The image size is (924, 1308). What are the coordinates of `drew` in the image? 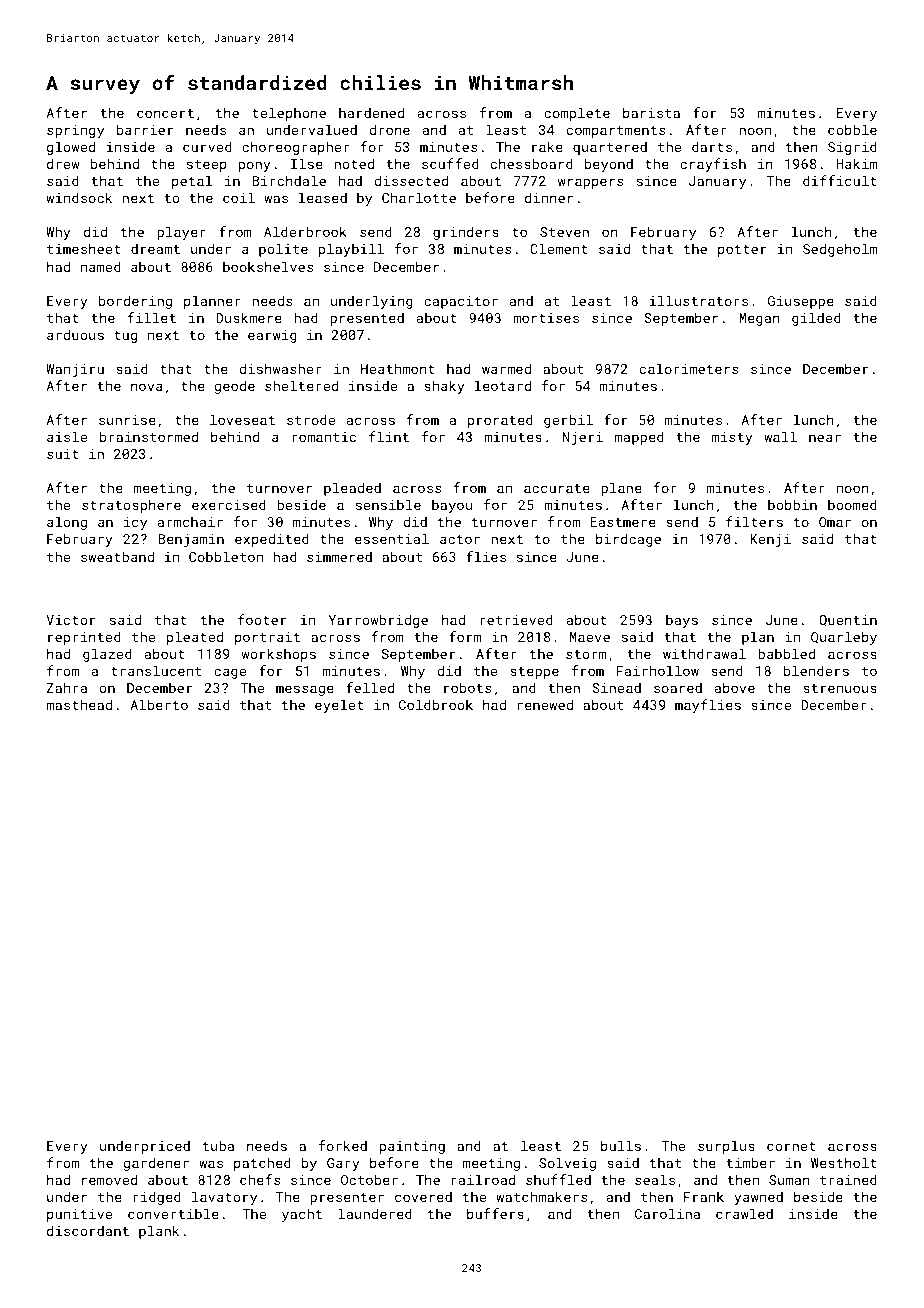 It's located at (63, 163).
